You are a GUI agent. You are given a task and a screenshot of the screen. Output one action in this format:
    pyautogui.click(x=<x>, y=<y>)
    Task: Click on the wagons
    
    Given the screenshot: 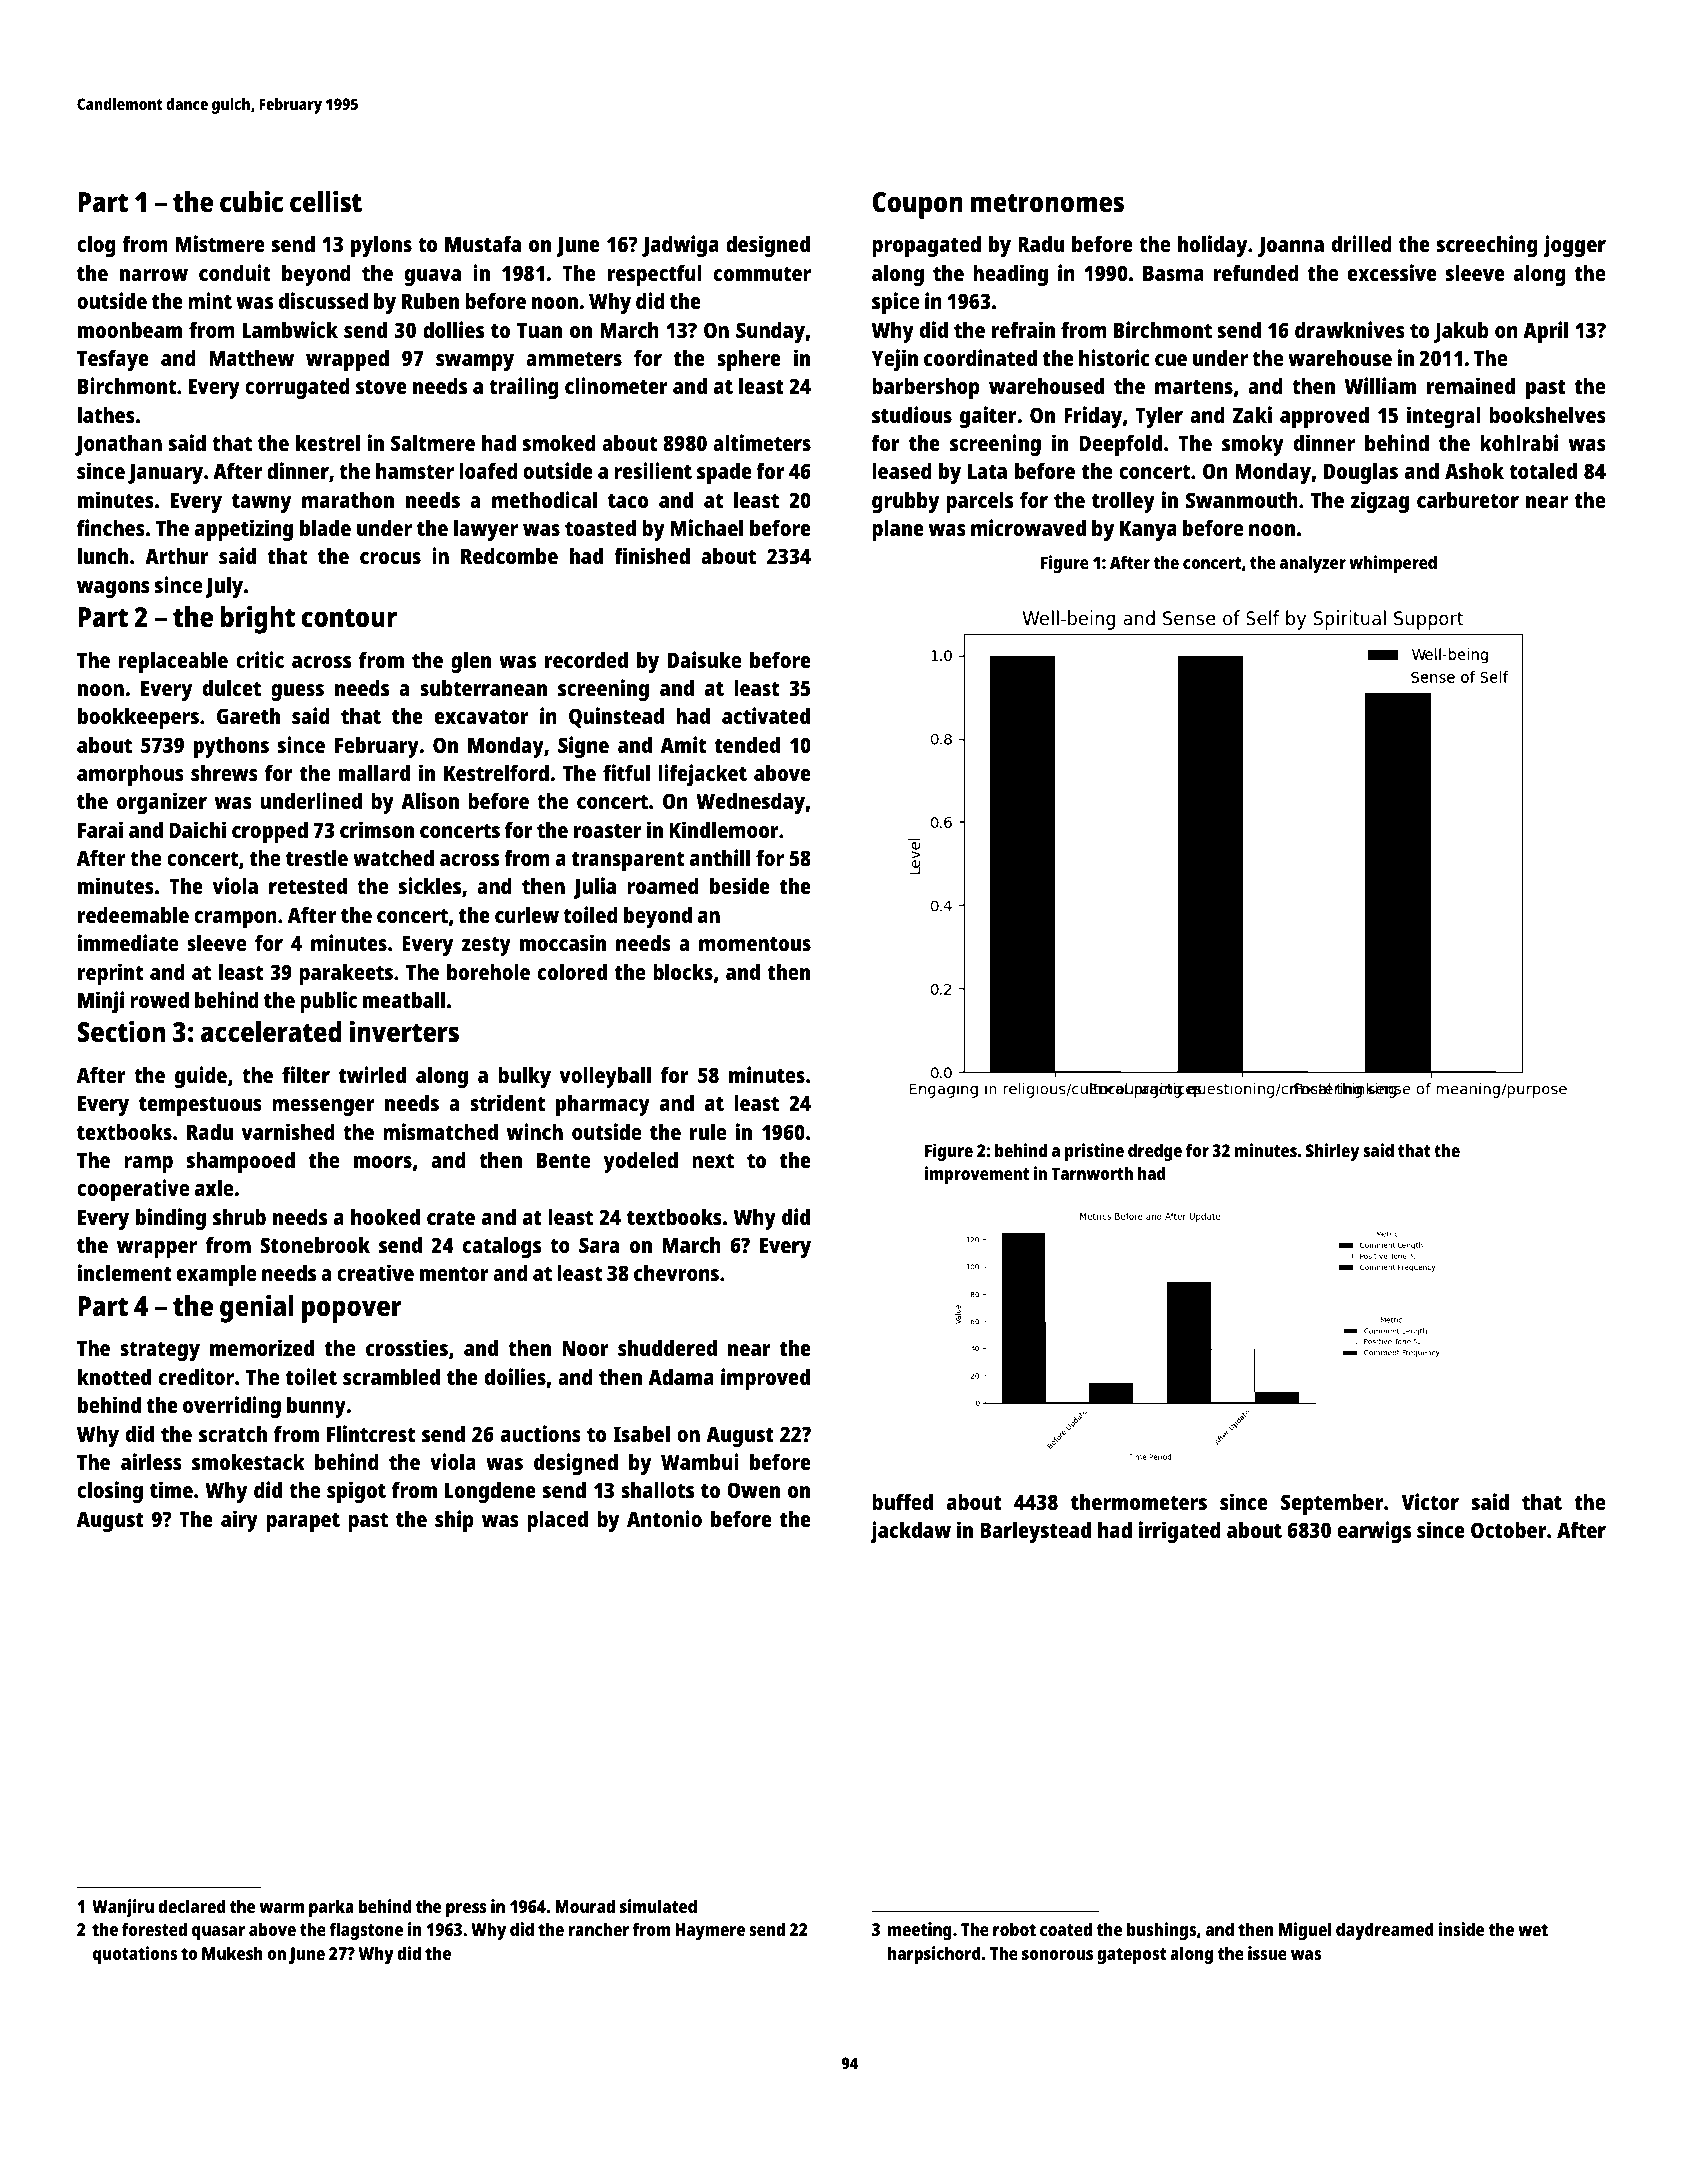 What is the action you would take?
    pyautogui.click(x=113, y=589)
